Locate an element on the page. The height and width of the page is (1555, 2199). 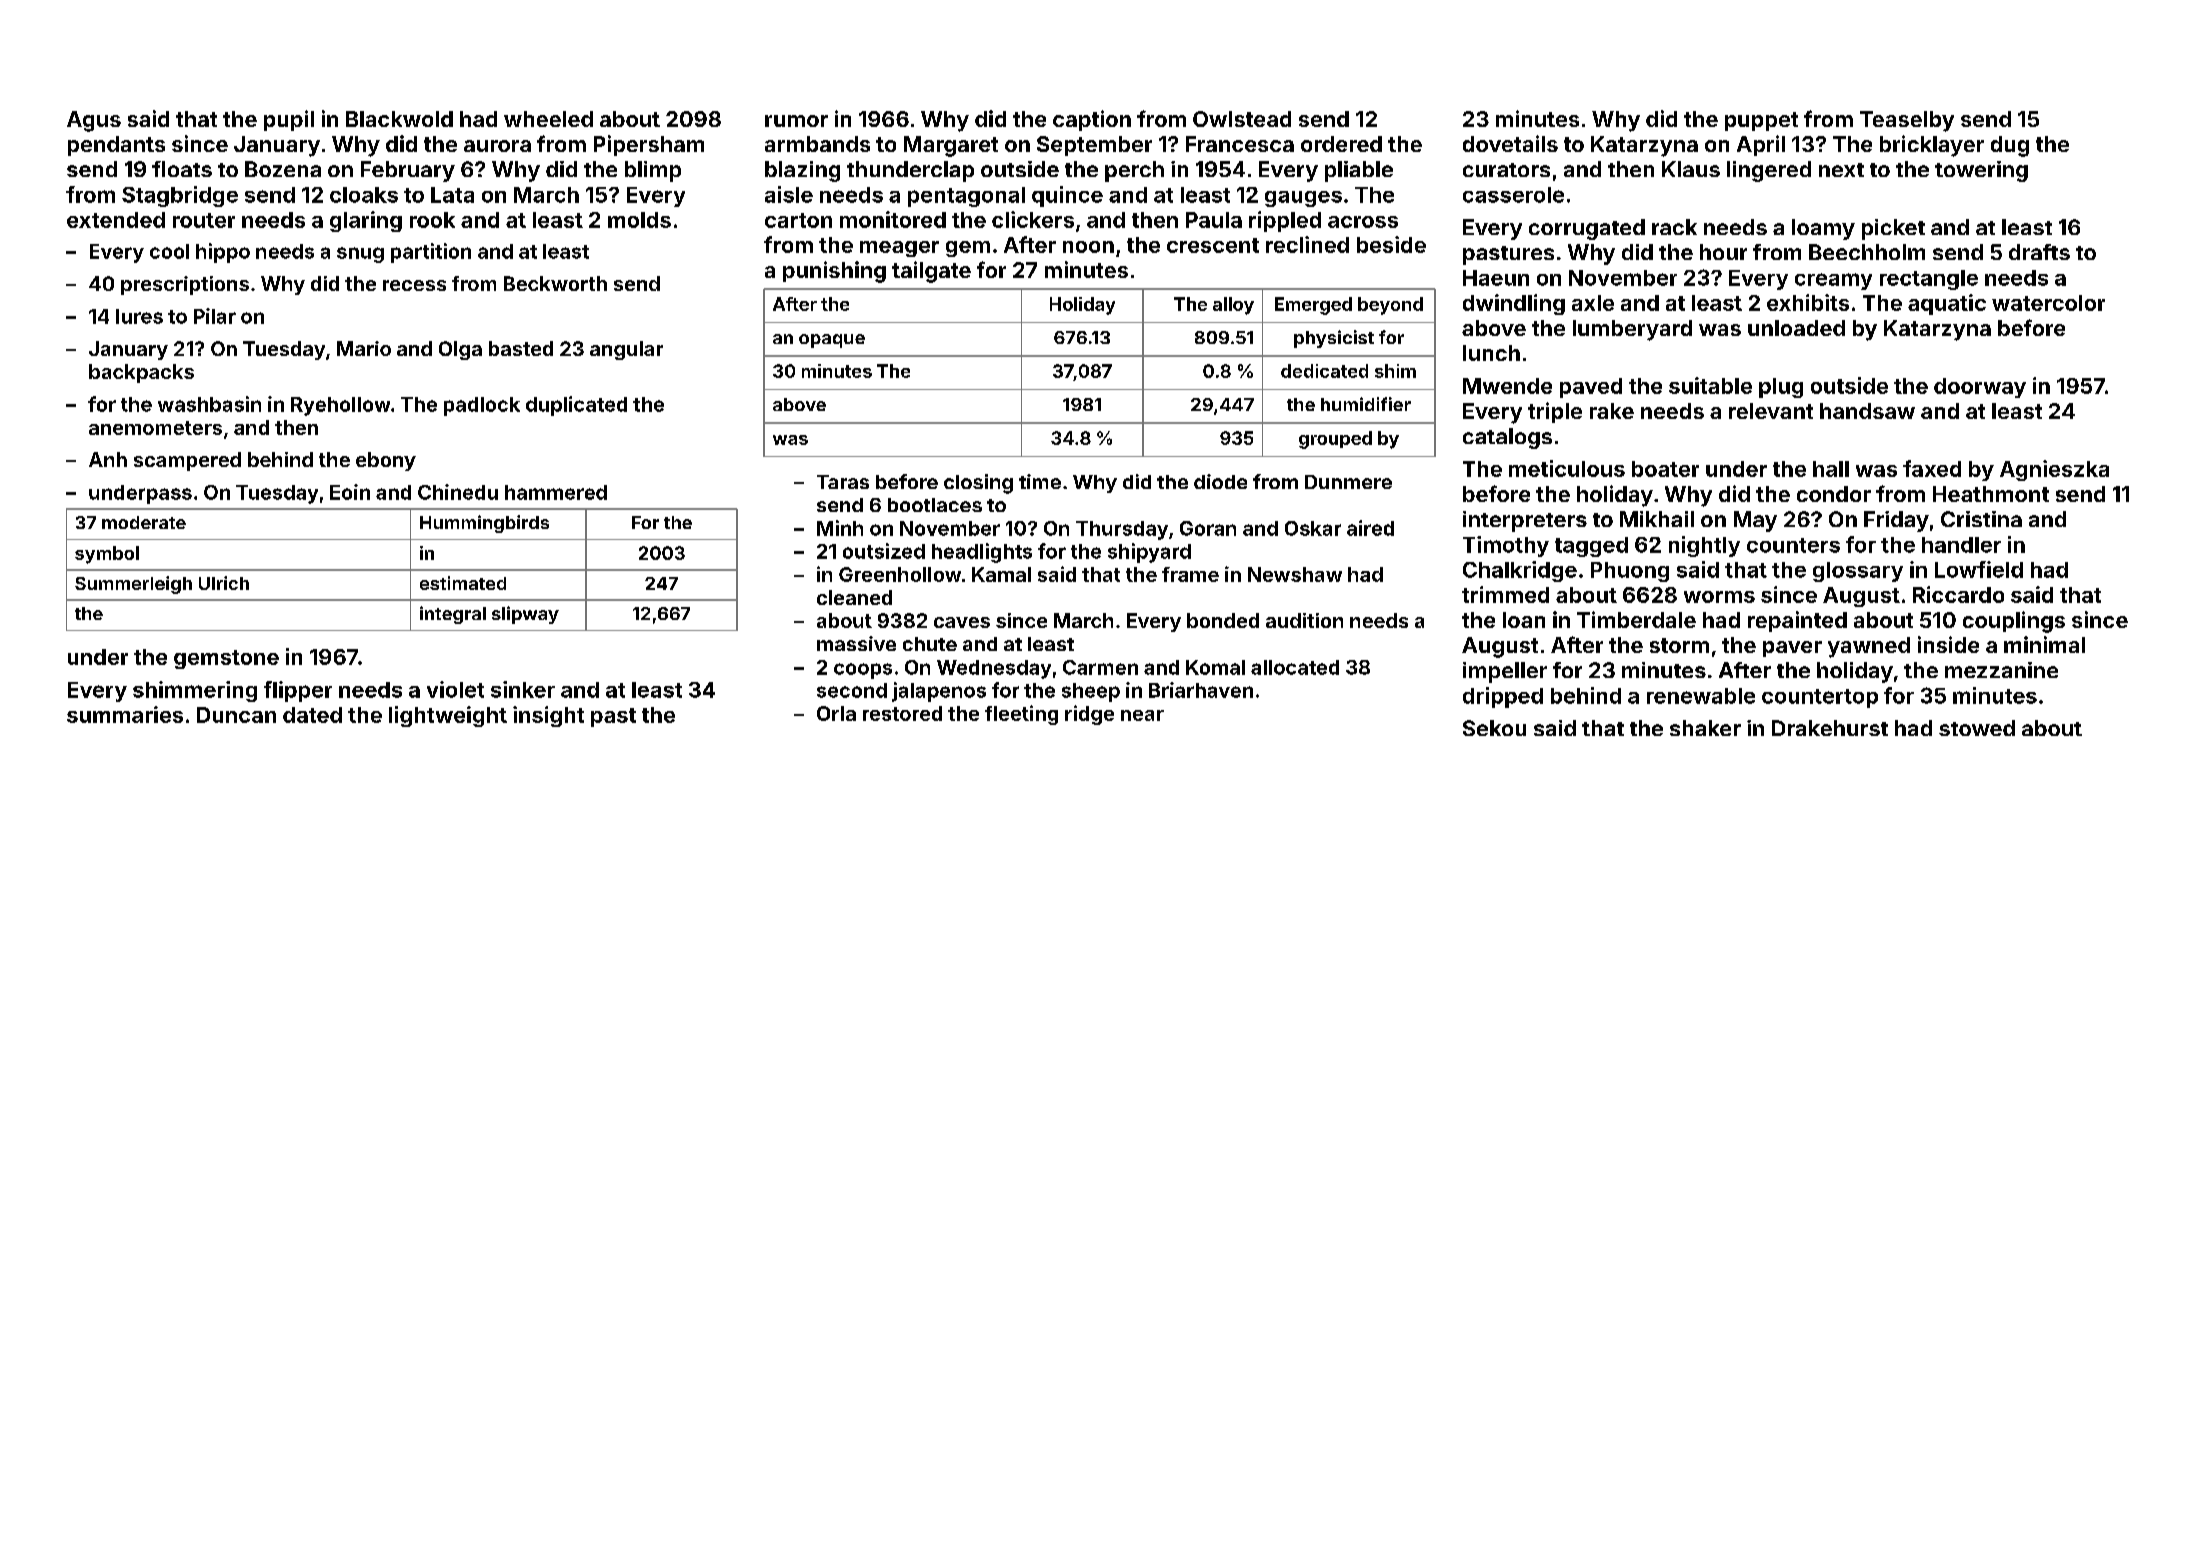
doorway is located at coordinates (1980, 388).
